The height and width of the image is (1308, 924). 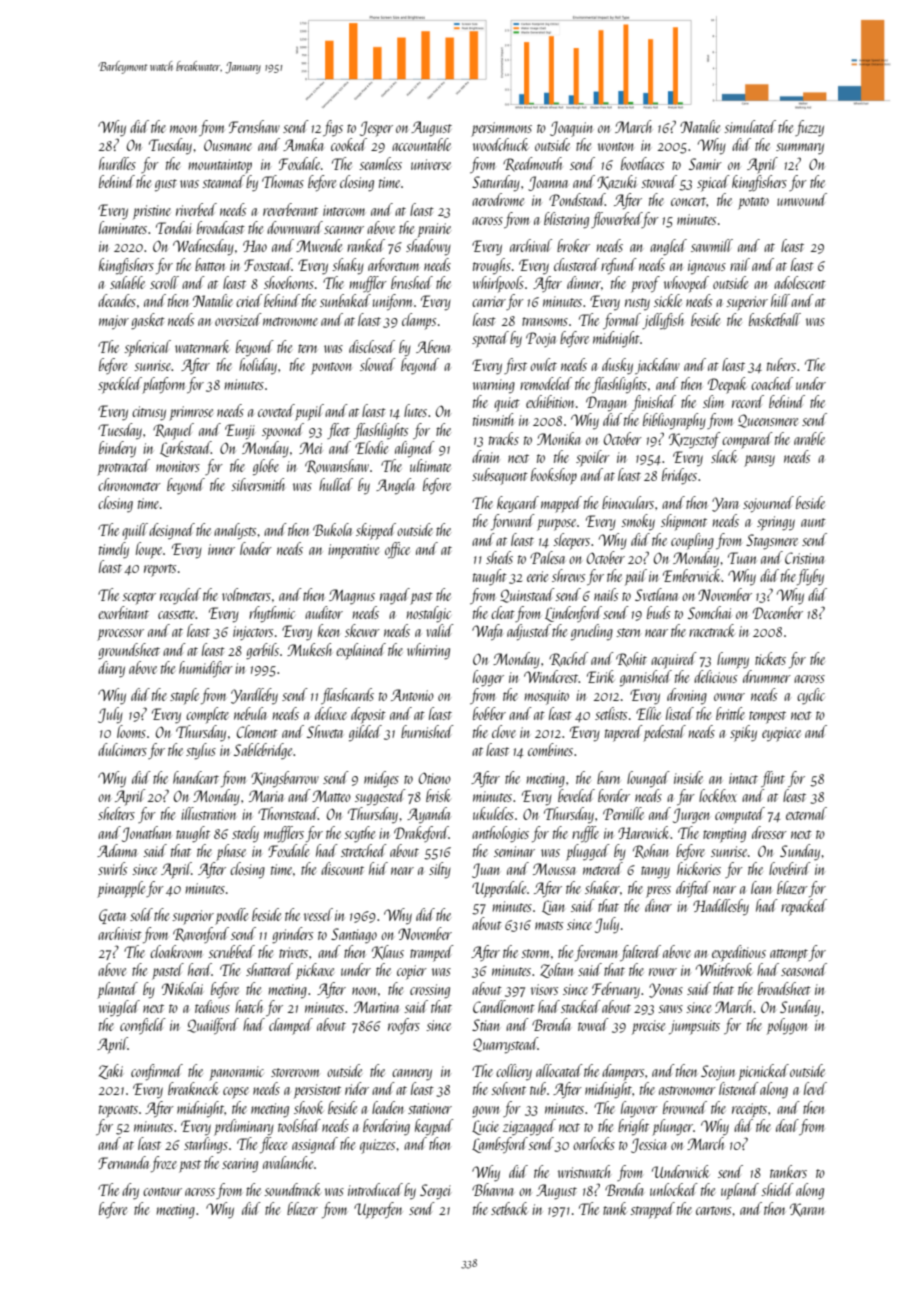 I want to click on Fernshaw, so click(x=254, y=126).
